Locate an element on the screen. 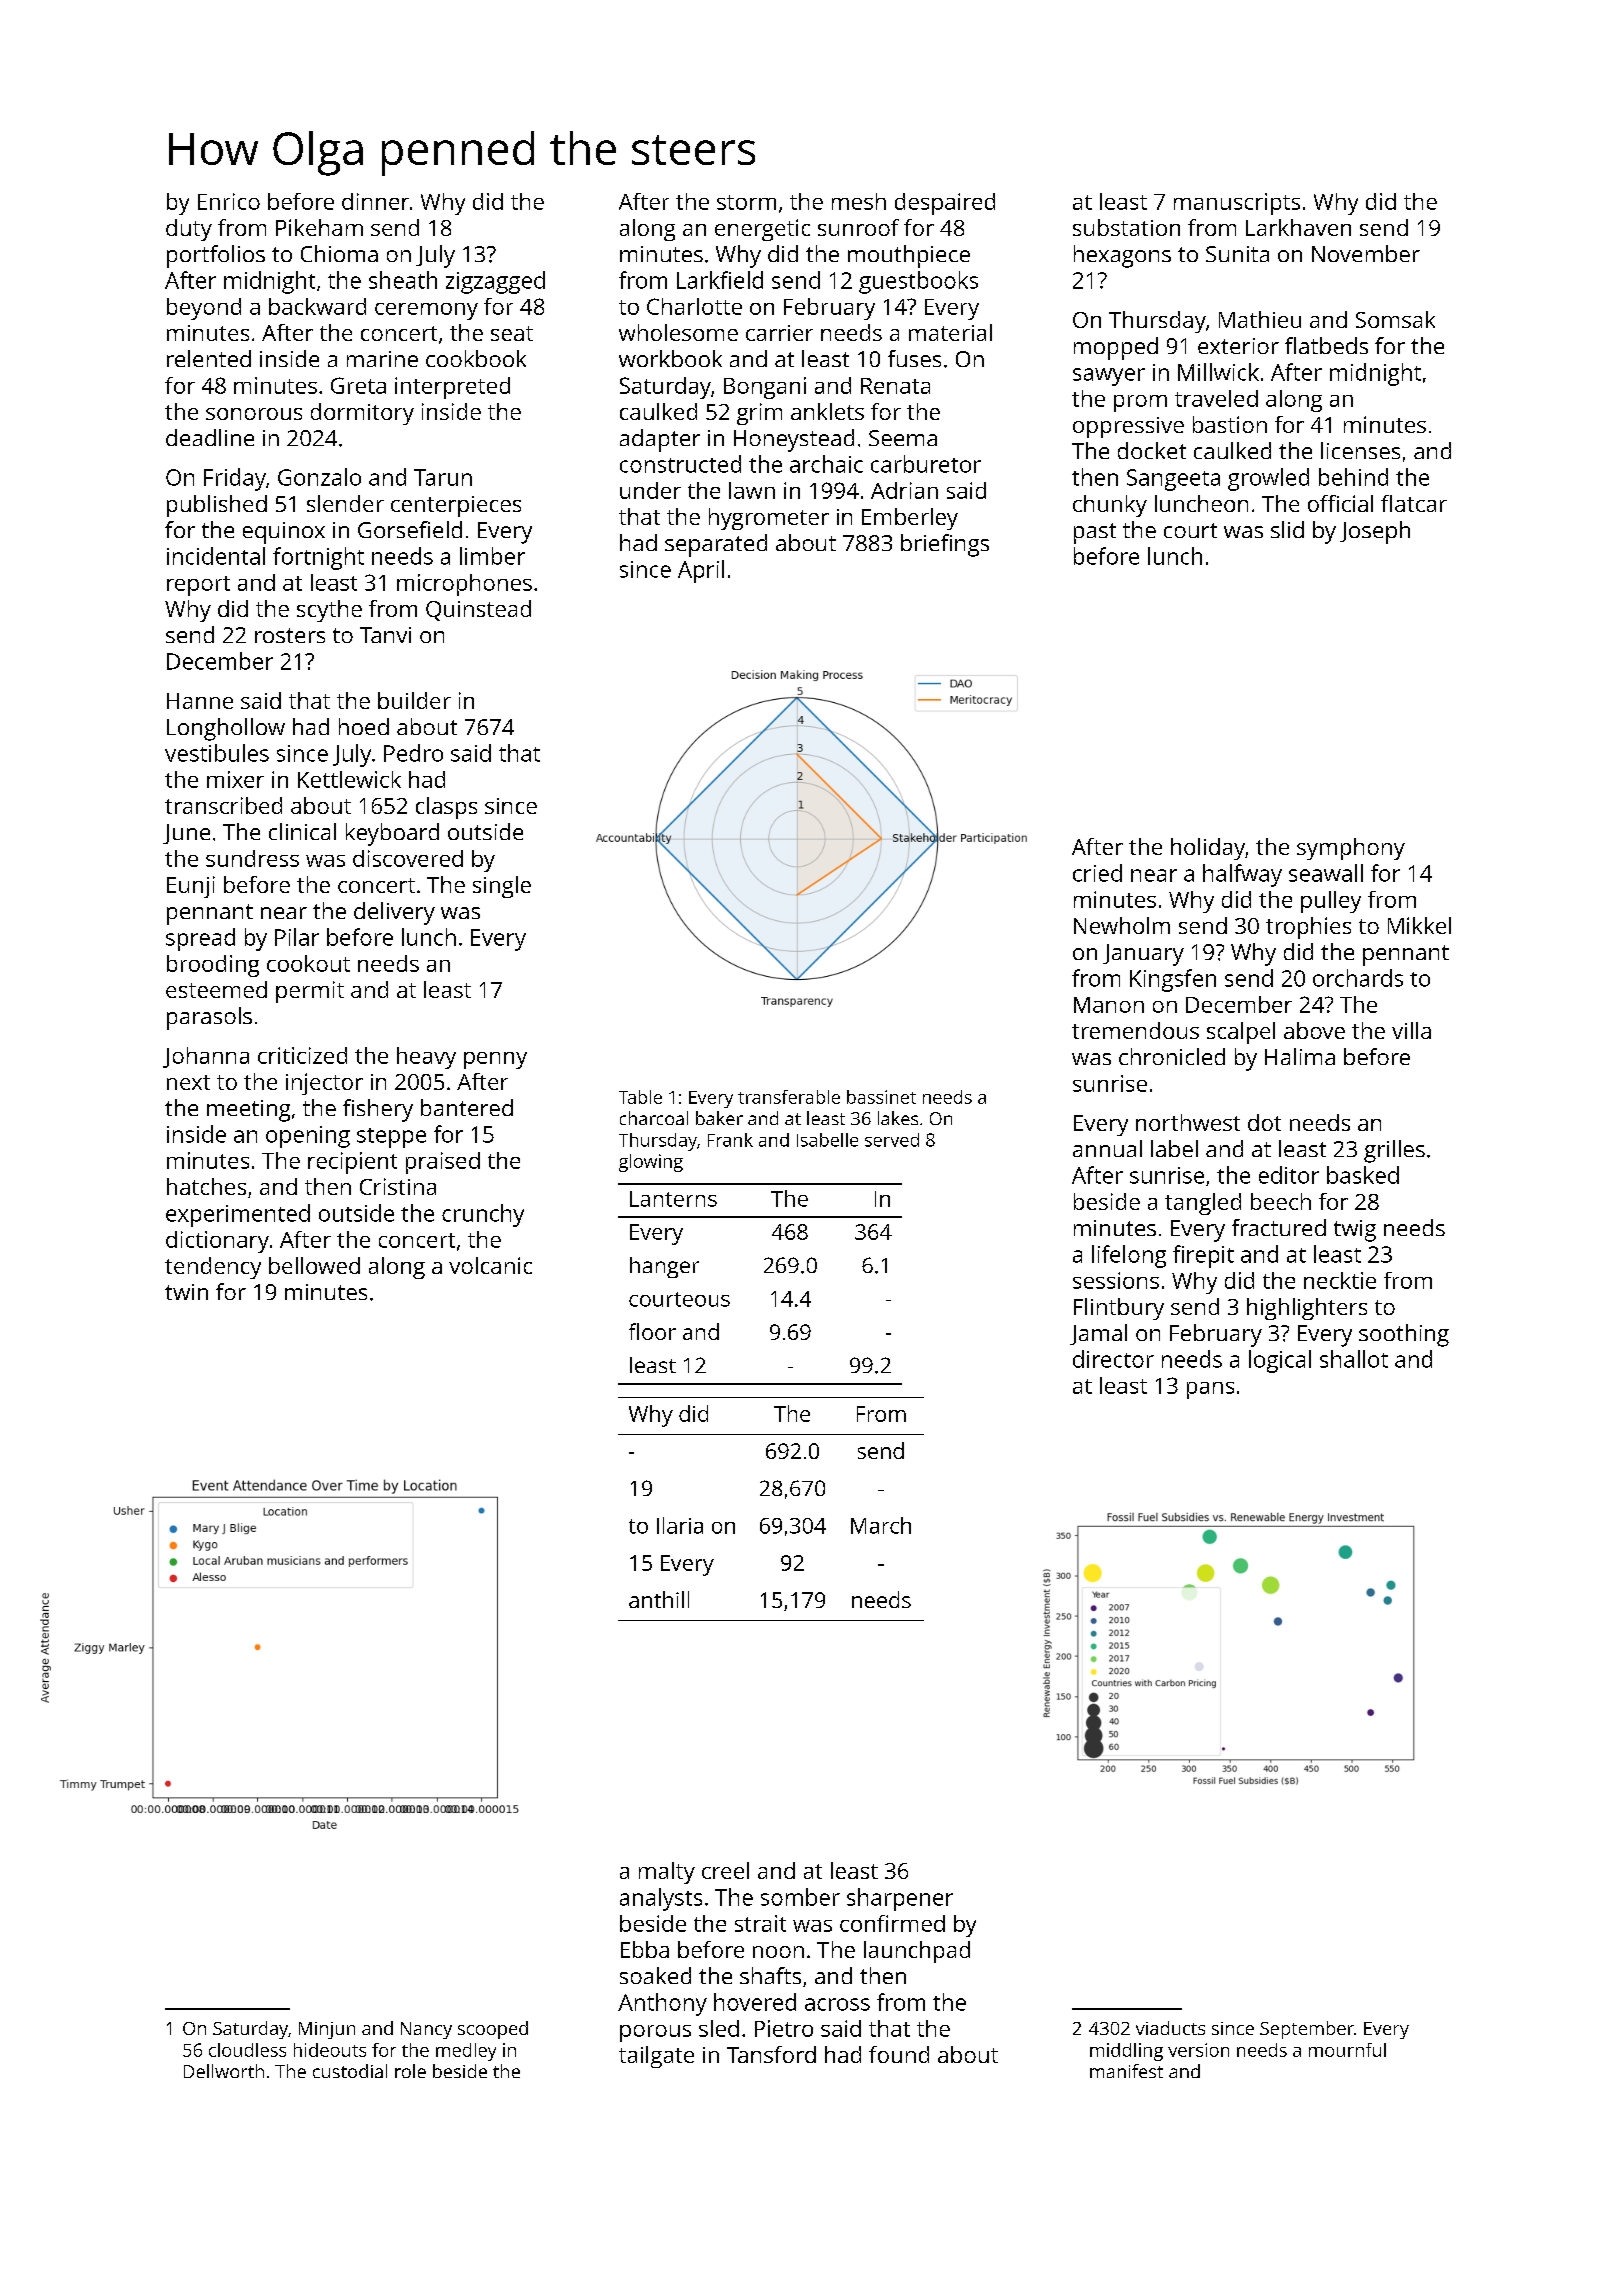  Minjun is located at coordinates (327, 2030).
